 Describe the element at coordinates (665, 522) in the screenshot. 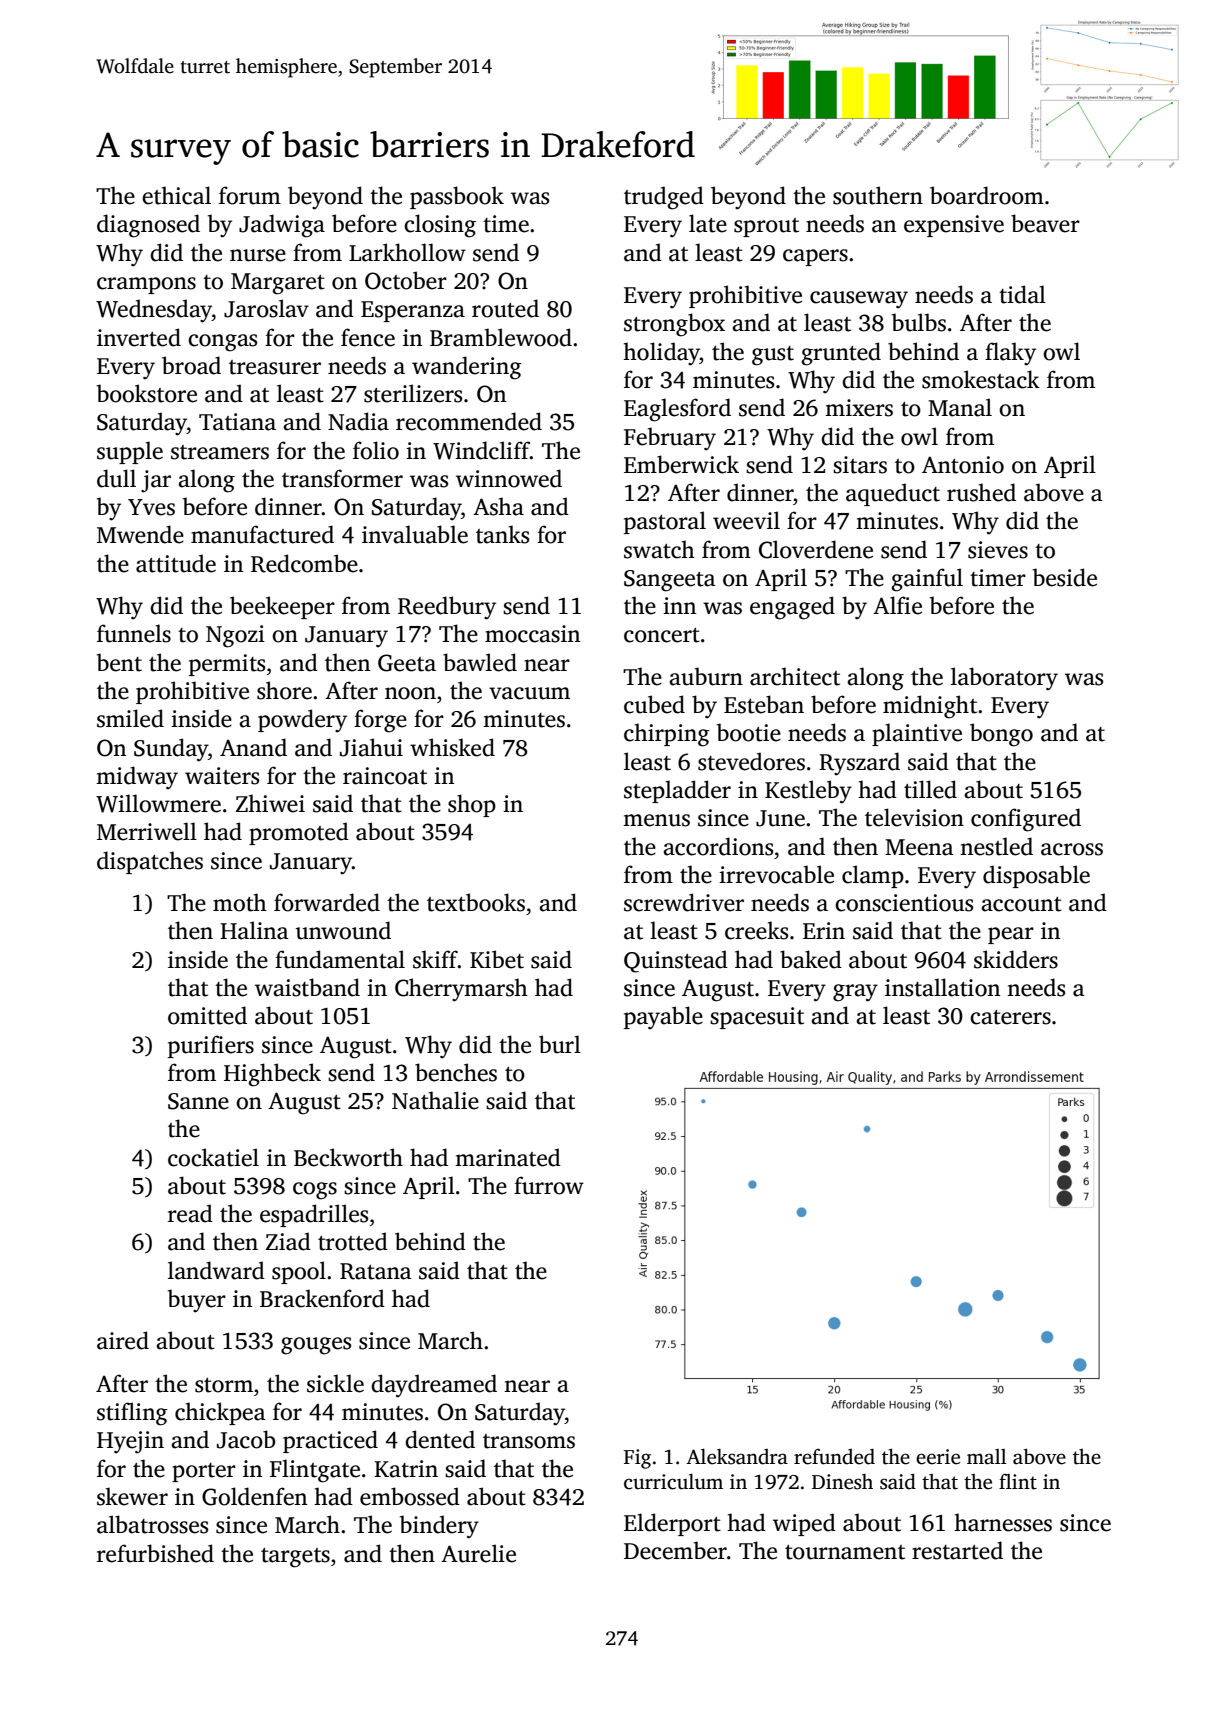

I see `pastoral` at that location.
